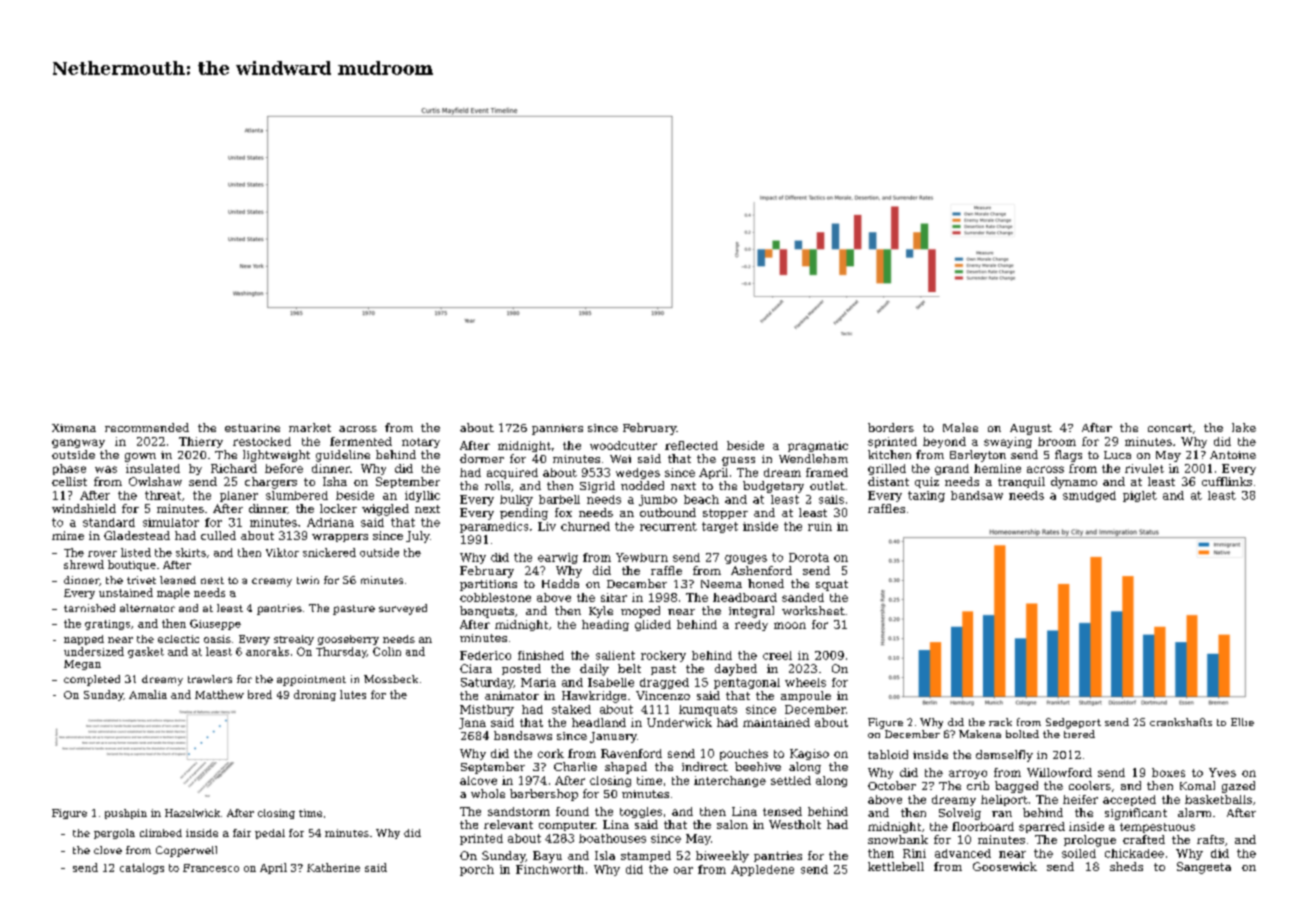 This image has height=924, width=1308. What do you see at coordinates (1181, 722) in the image?
I see `crankshafts` at bounding box center [1181, 722].
